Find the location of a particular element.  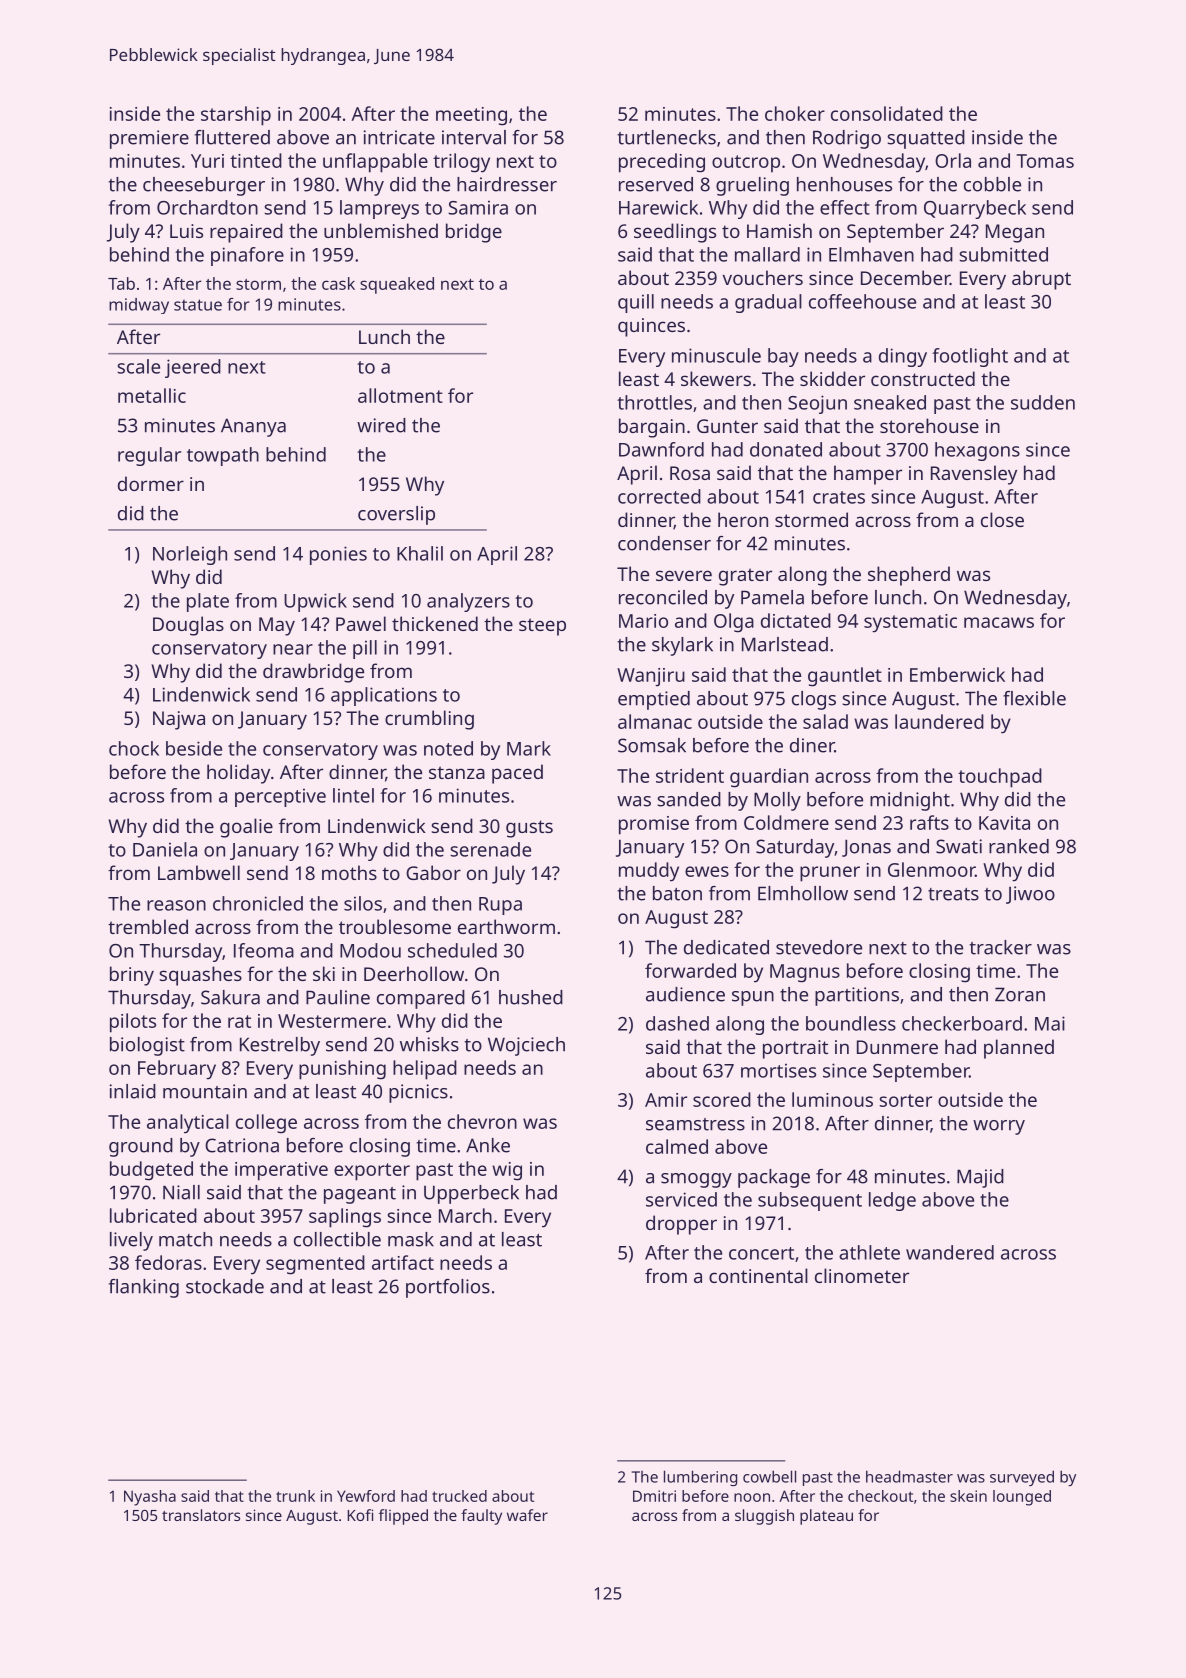

segmented is located at coordinates (315, 1265).
